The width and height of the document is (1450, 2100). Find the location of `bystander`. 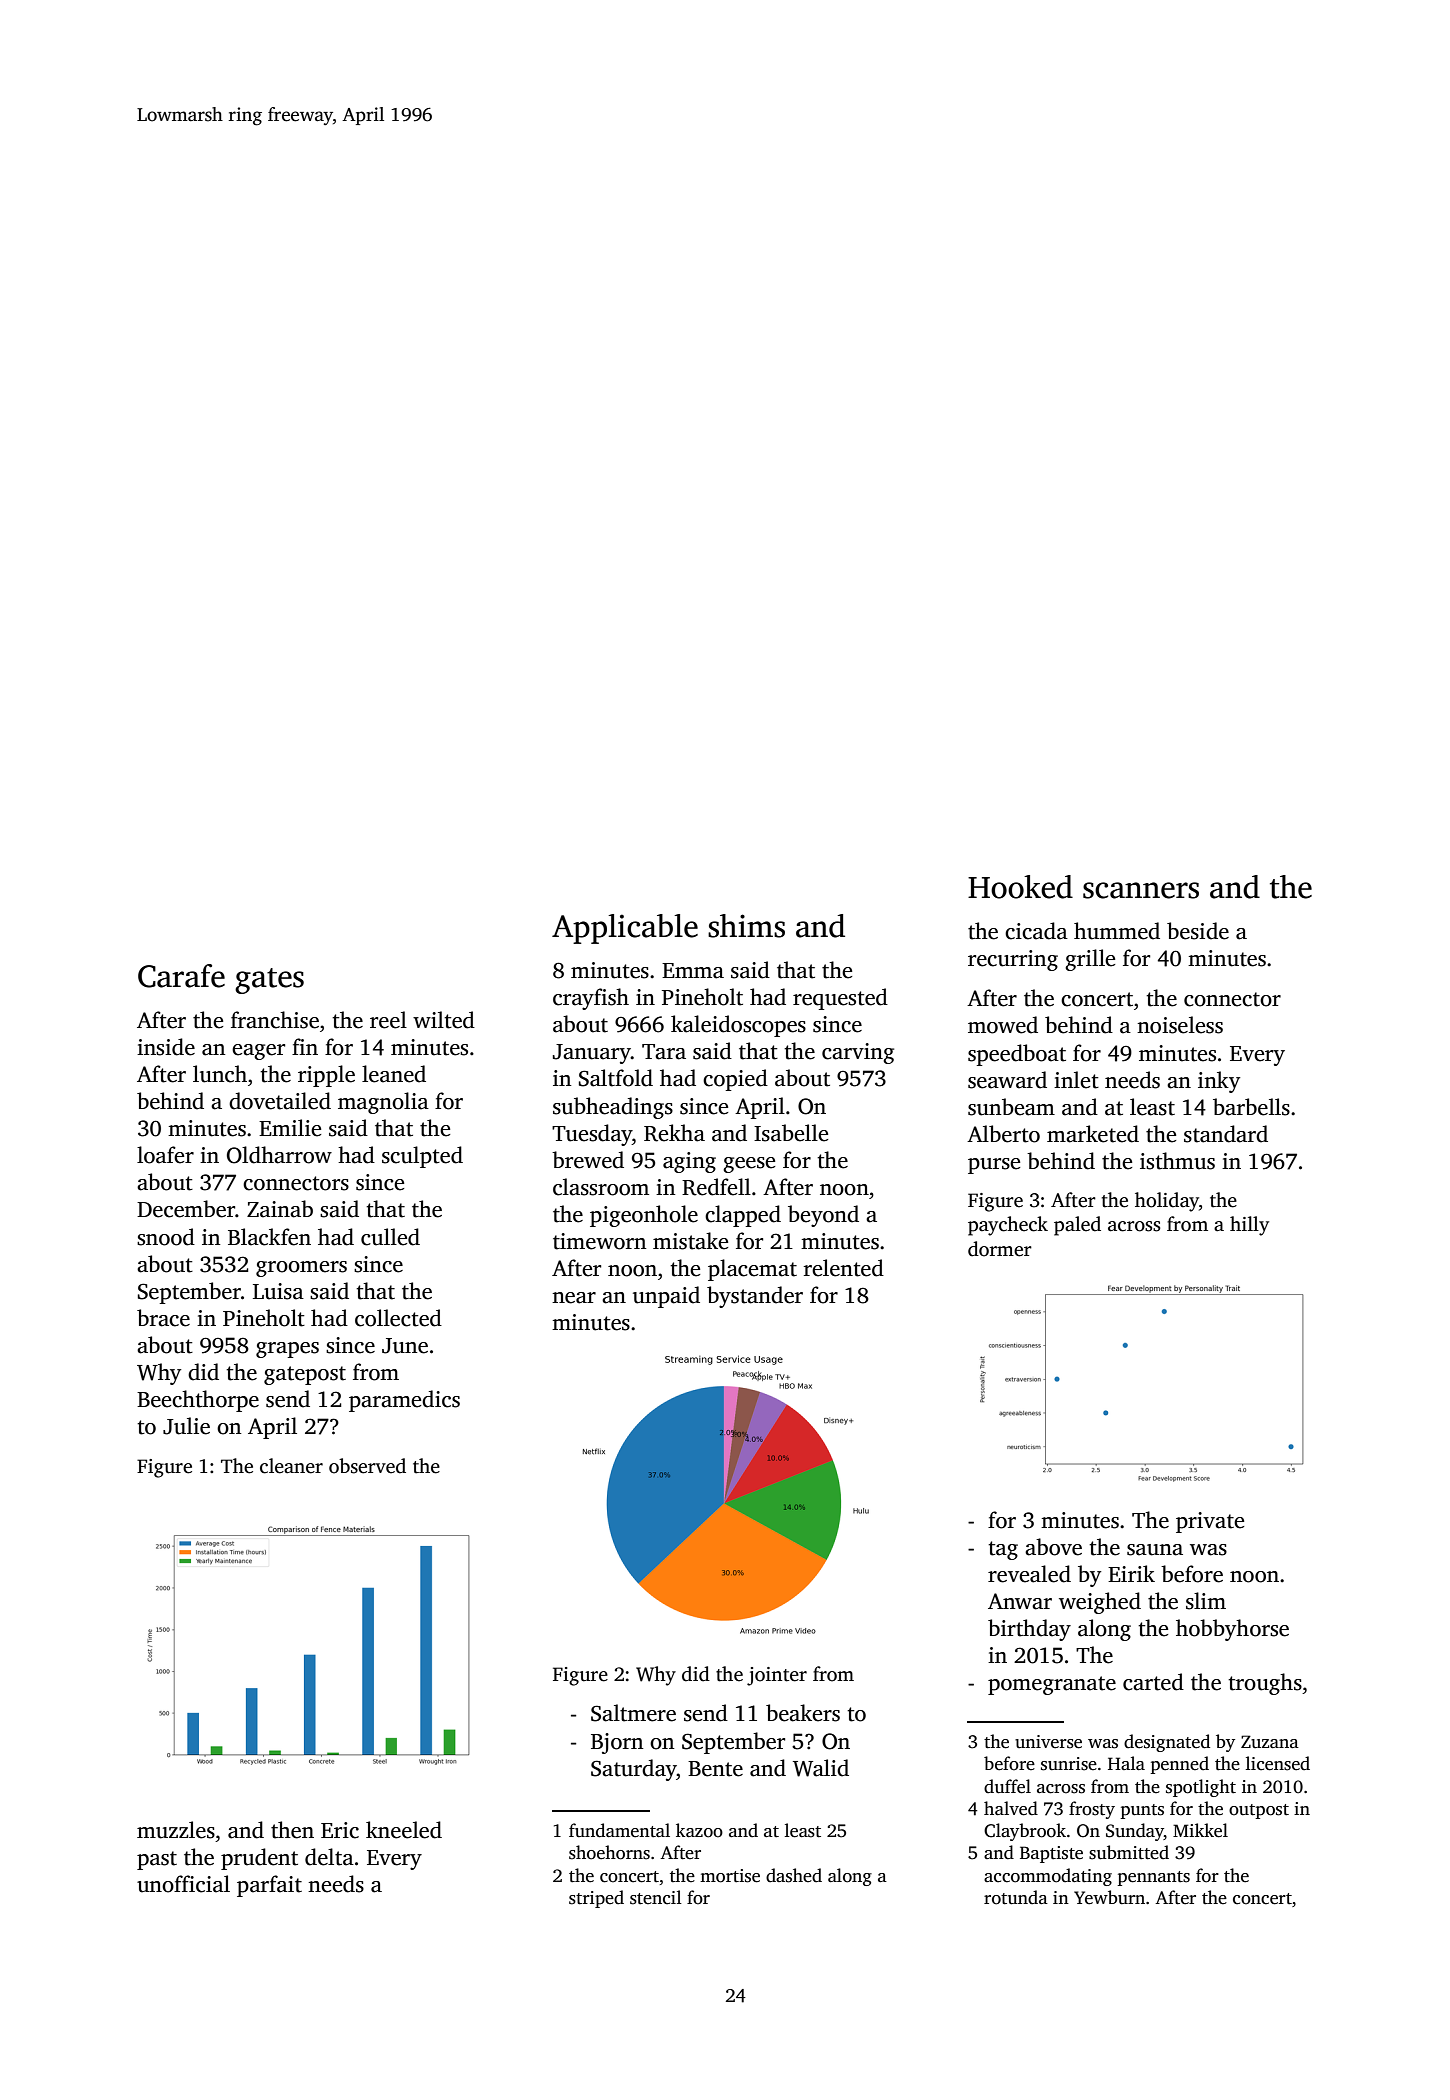

bystander is located at coordinates (755, 1297).
